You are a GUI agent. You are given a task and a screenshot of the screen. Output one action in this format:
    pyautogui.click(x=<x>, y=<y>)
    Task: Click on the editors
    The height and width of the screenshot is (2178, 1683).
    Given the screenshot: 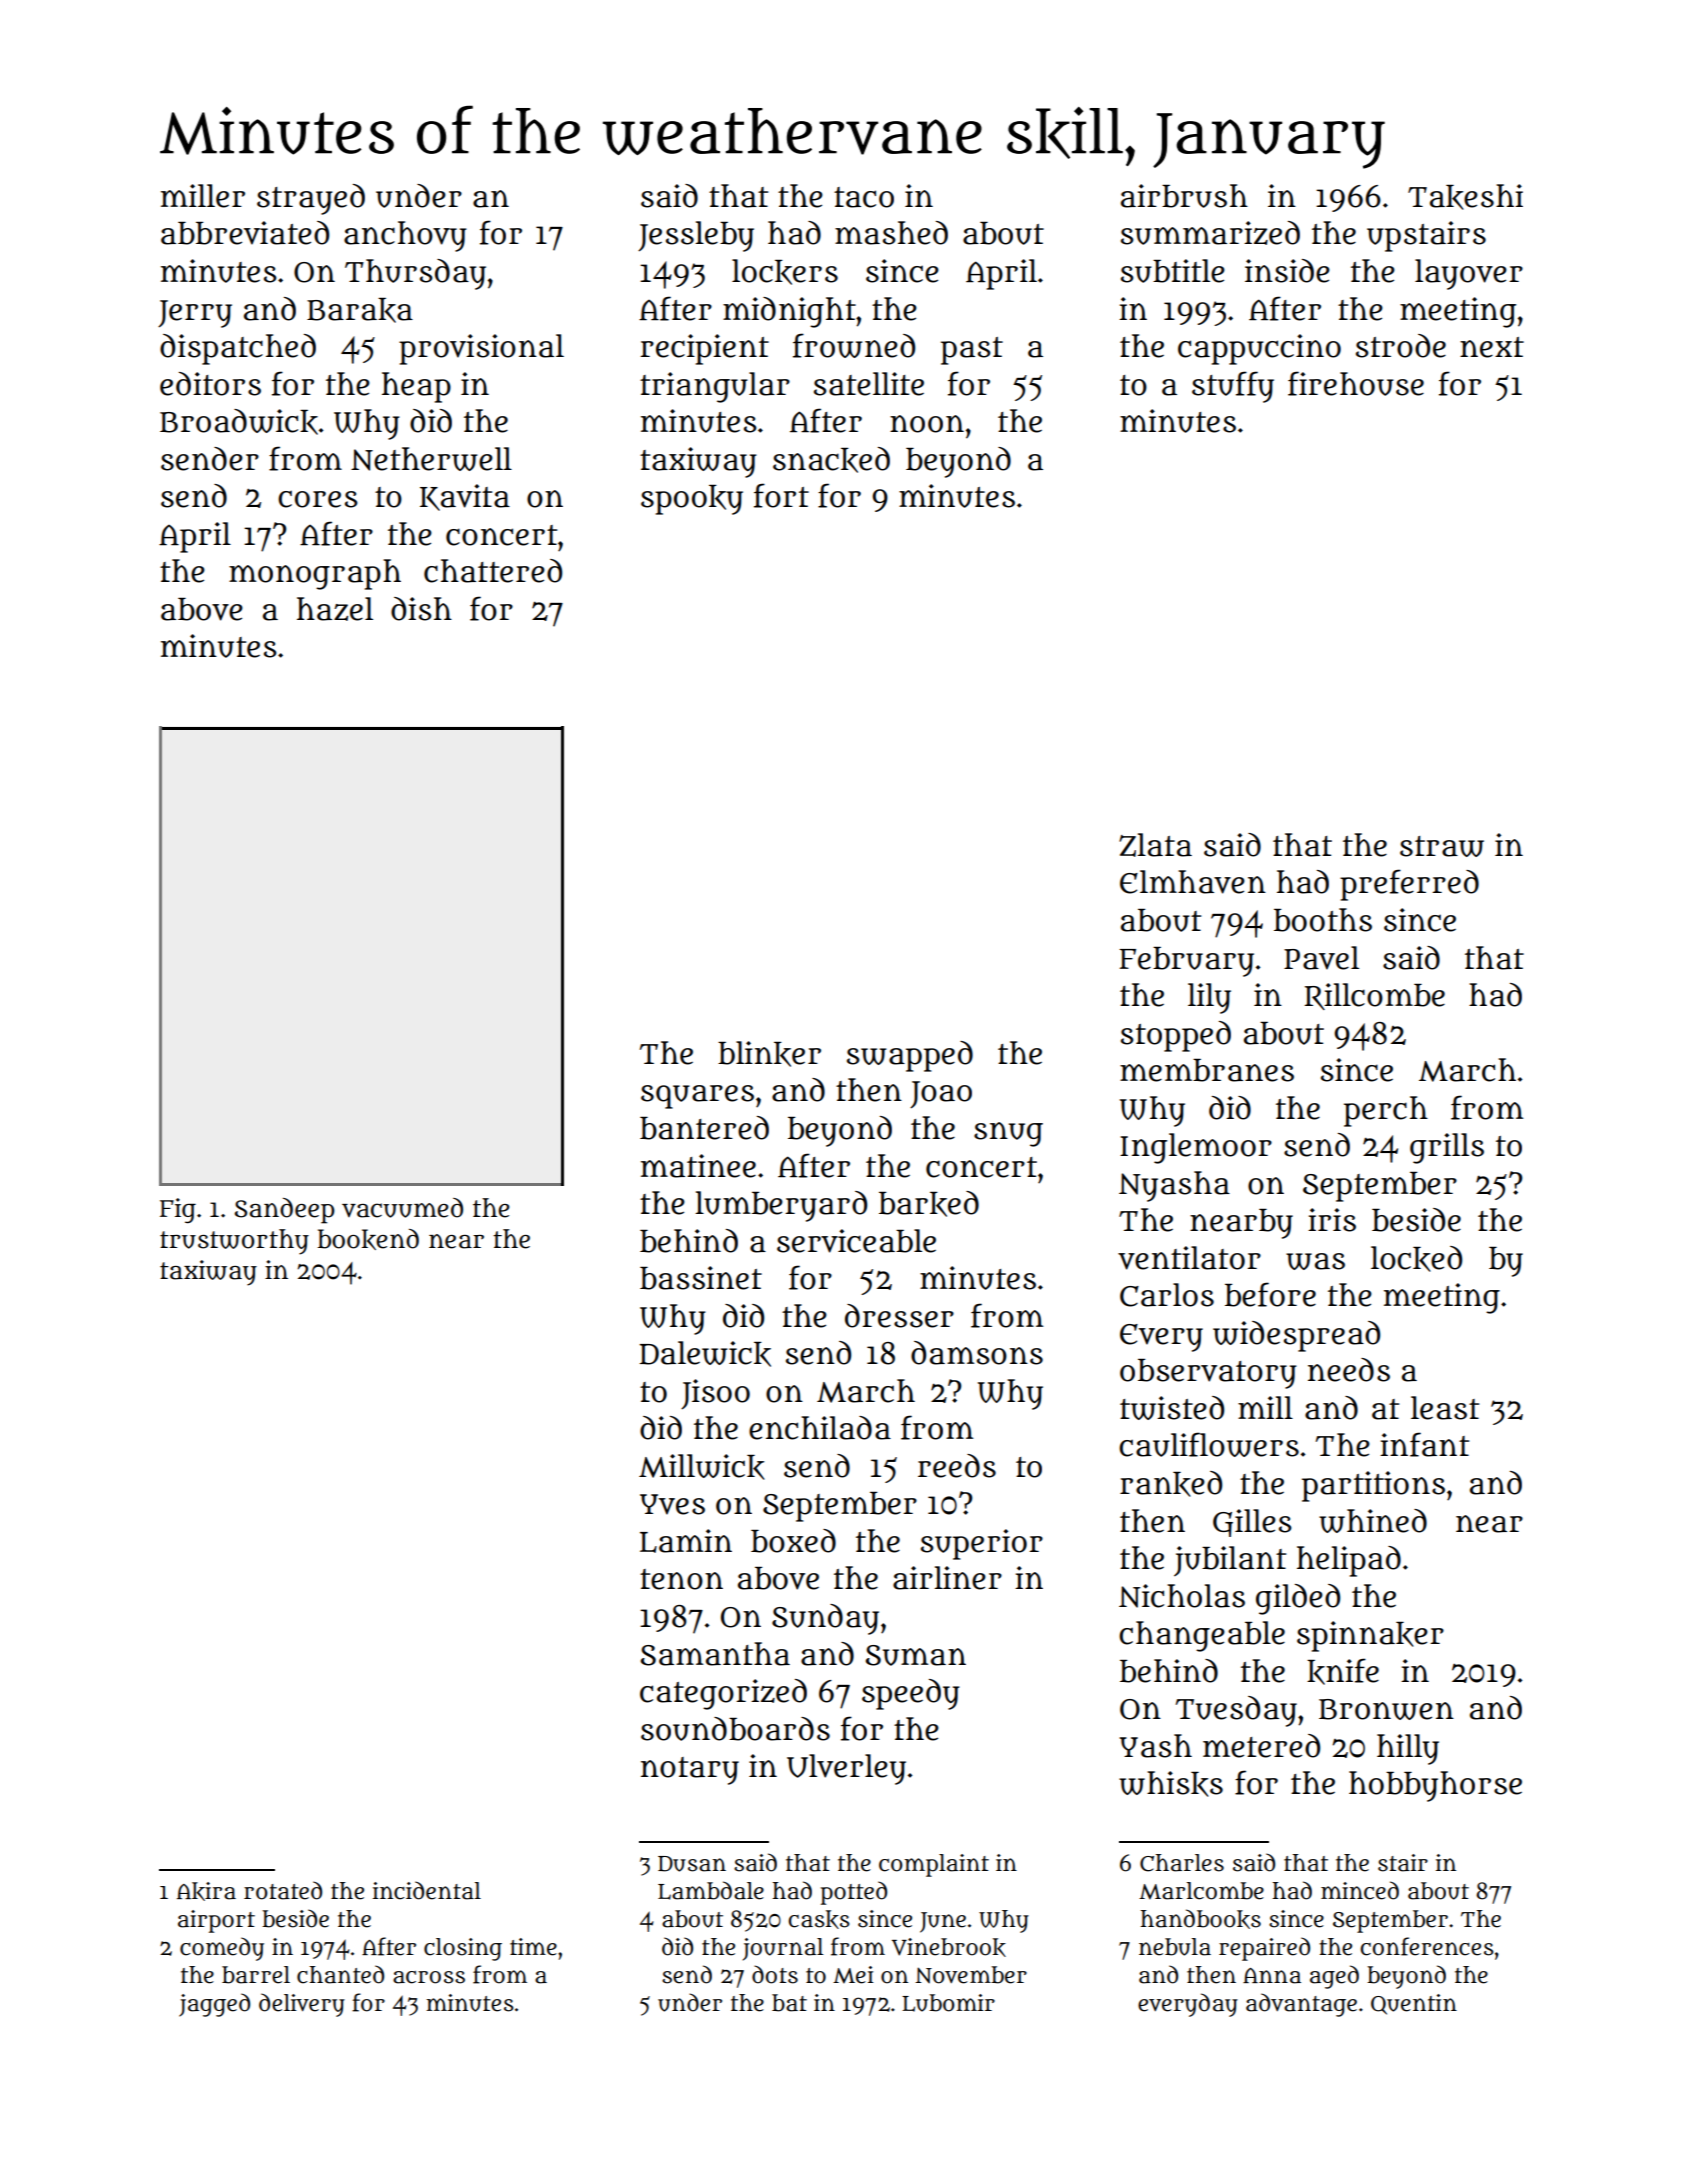 What is the action you would take?
    pyautogui.click(x=210, y=384)
